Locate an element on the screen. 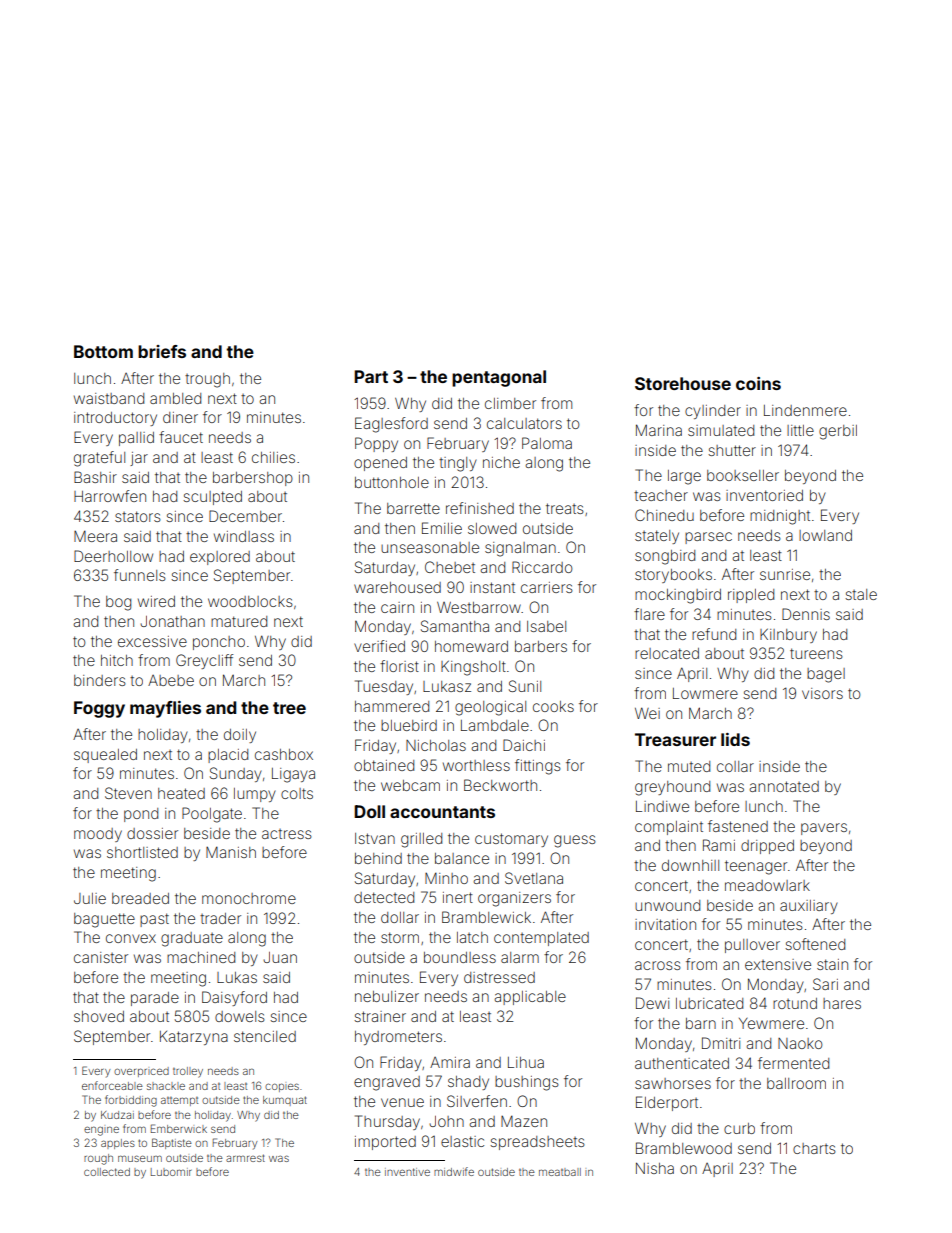 Image resolution: width=952 pixels, height=1233 pixels. Dewi is located at coordinates (652, 1003).
